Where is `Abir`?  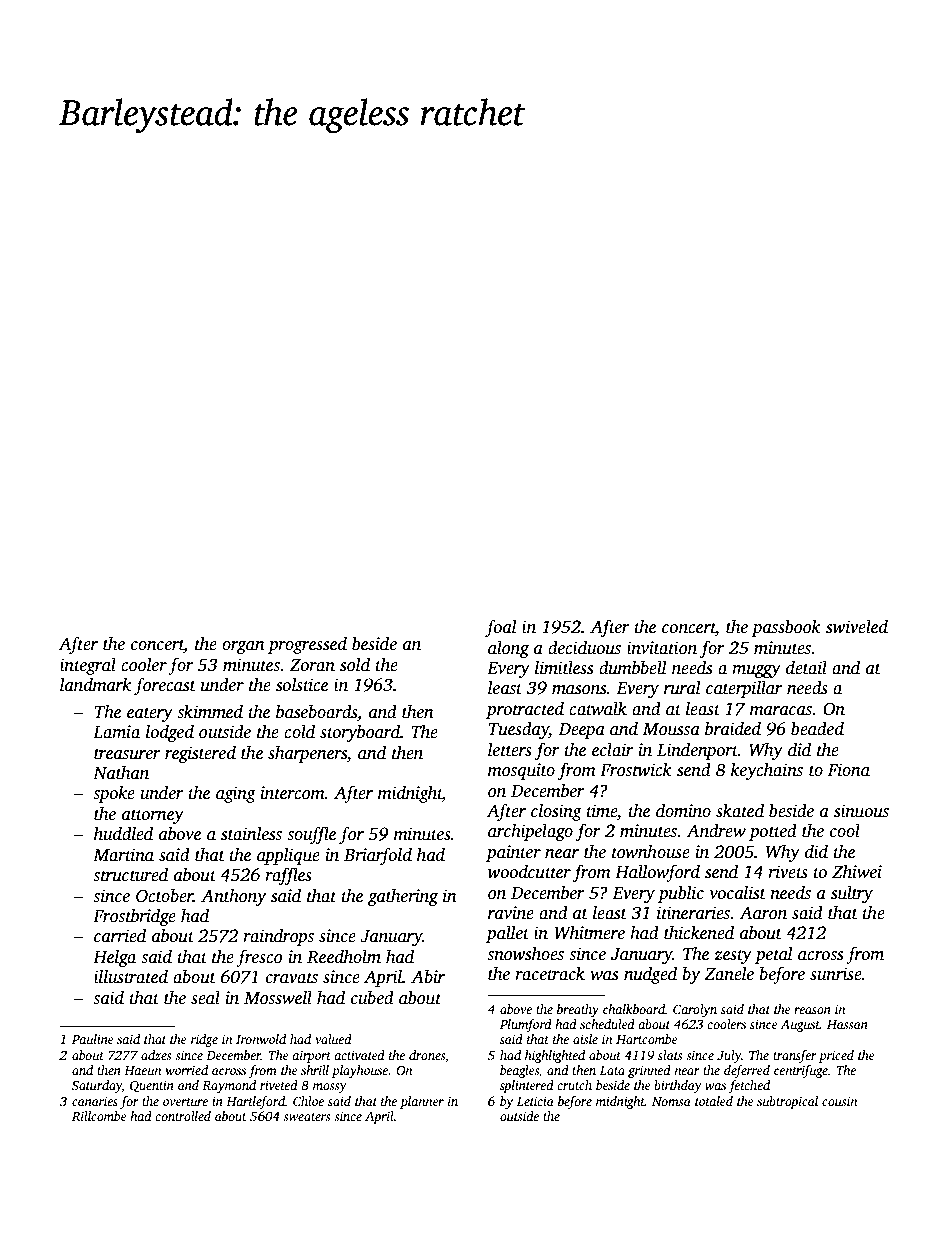 Abir is located at coordinates (428, 977).
